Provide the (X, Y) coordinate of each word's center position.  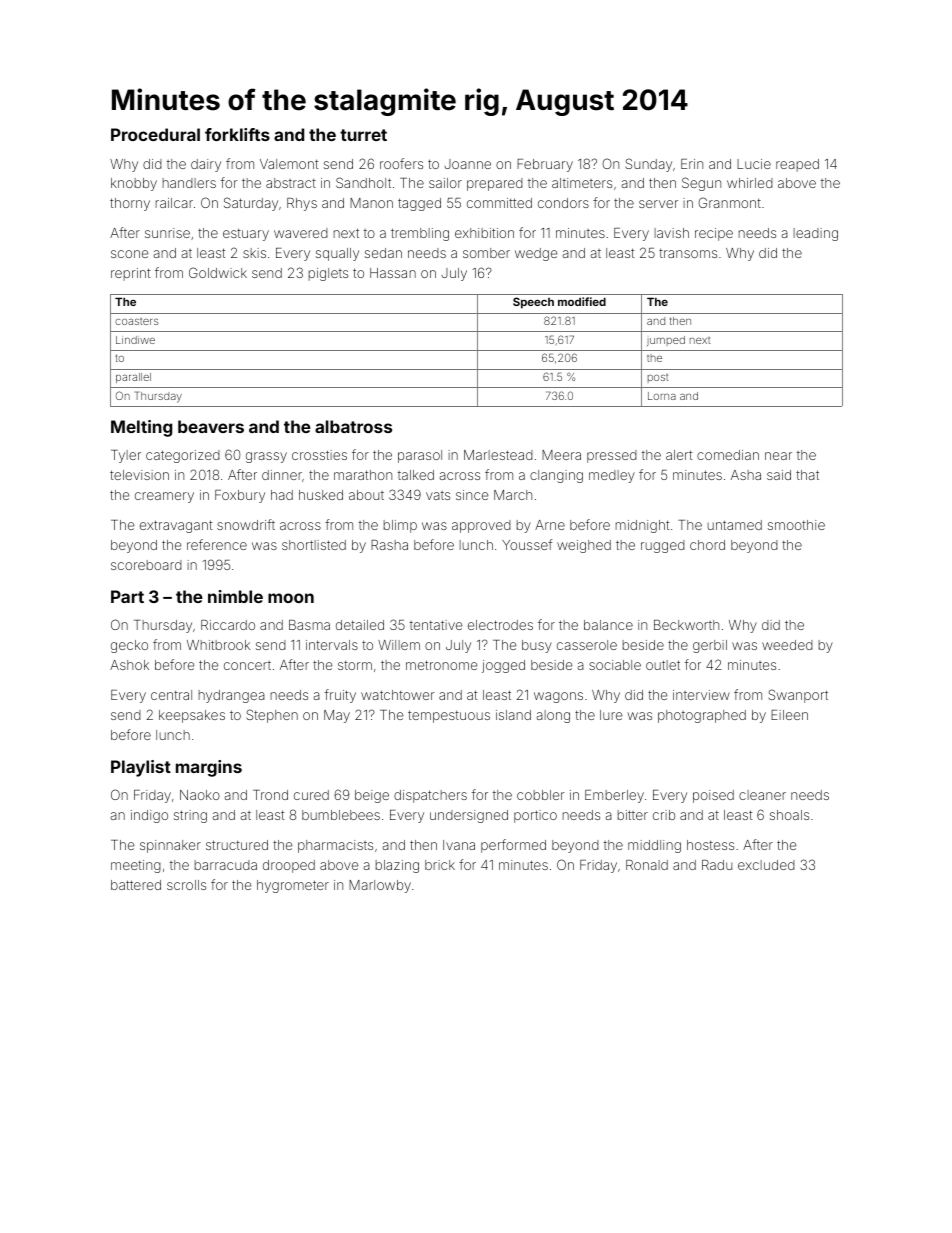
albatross (353, 426)
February (545, 165)
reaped (797, 165)
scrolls (186, 885)
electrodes (500, 625)
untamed (735, 525)
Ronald (647, 865)
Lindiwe (135, 340)
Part (127, 596)
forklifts (237, 134)
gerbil (710, 646)
